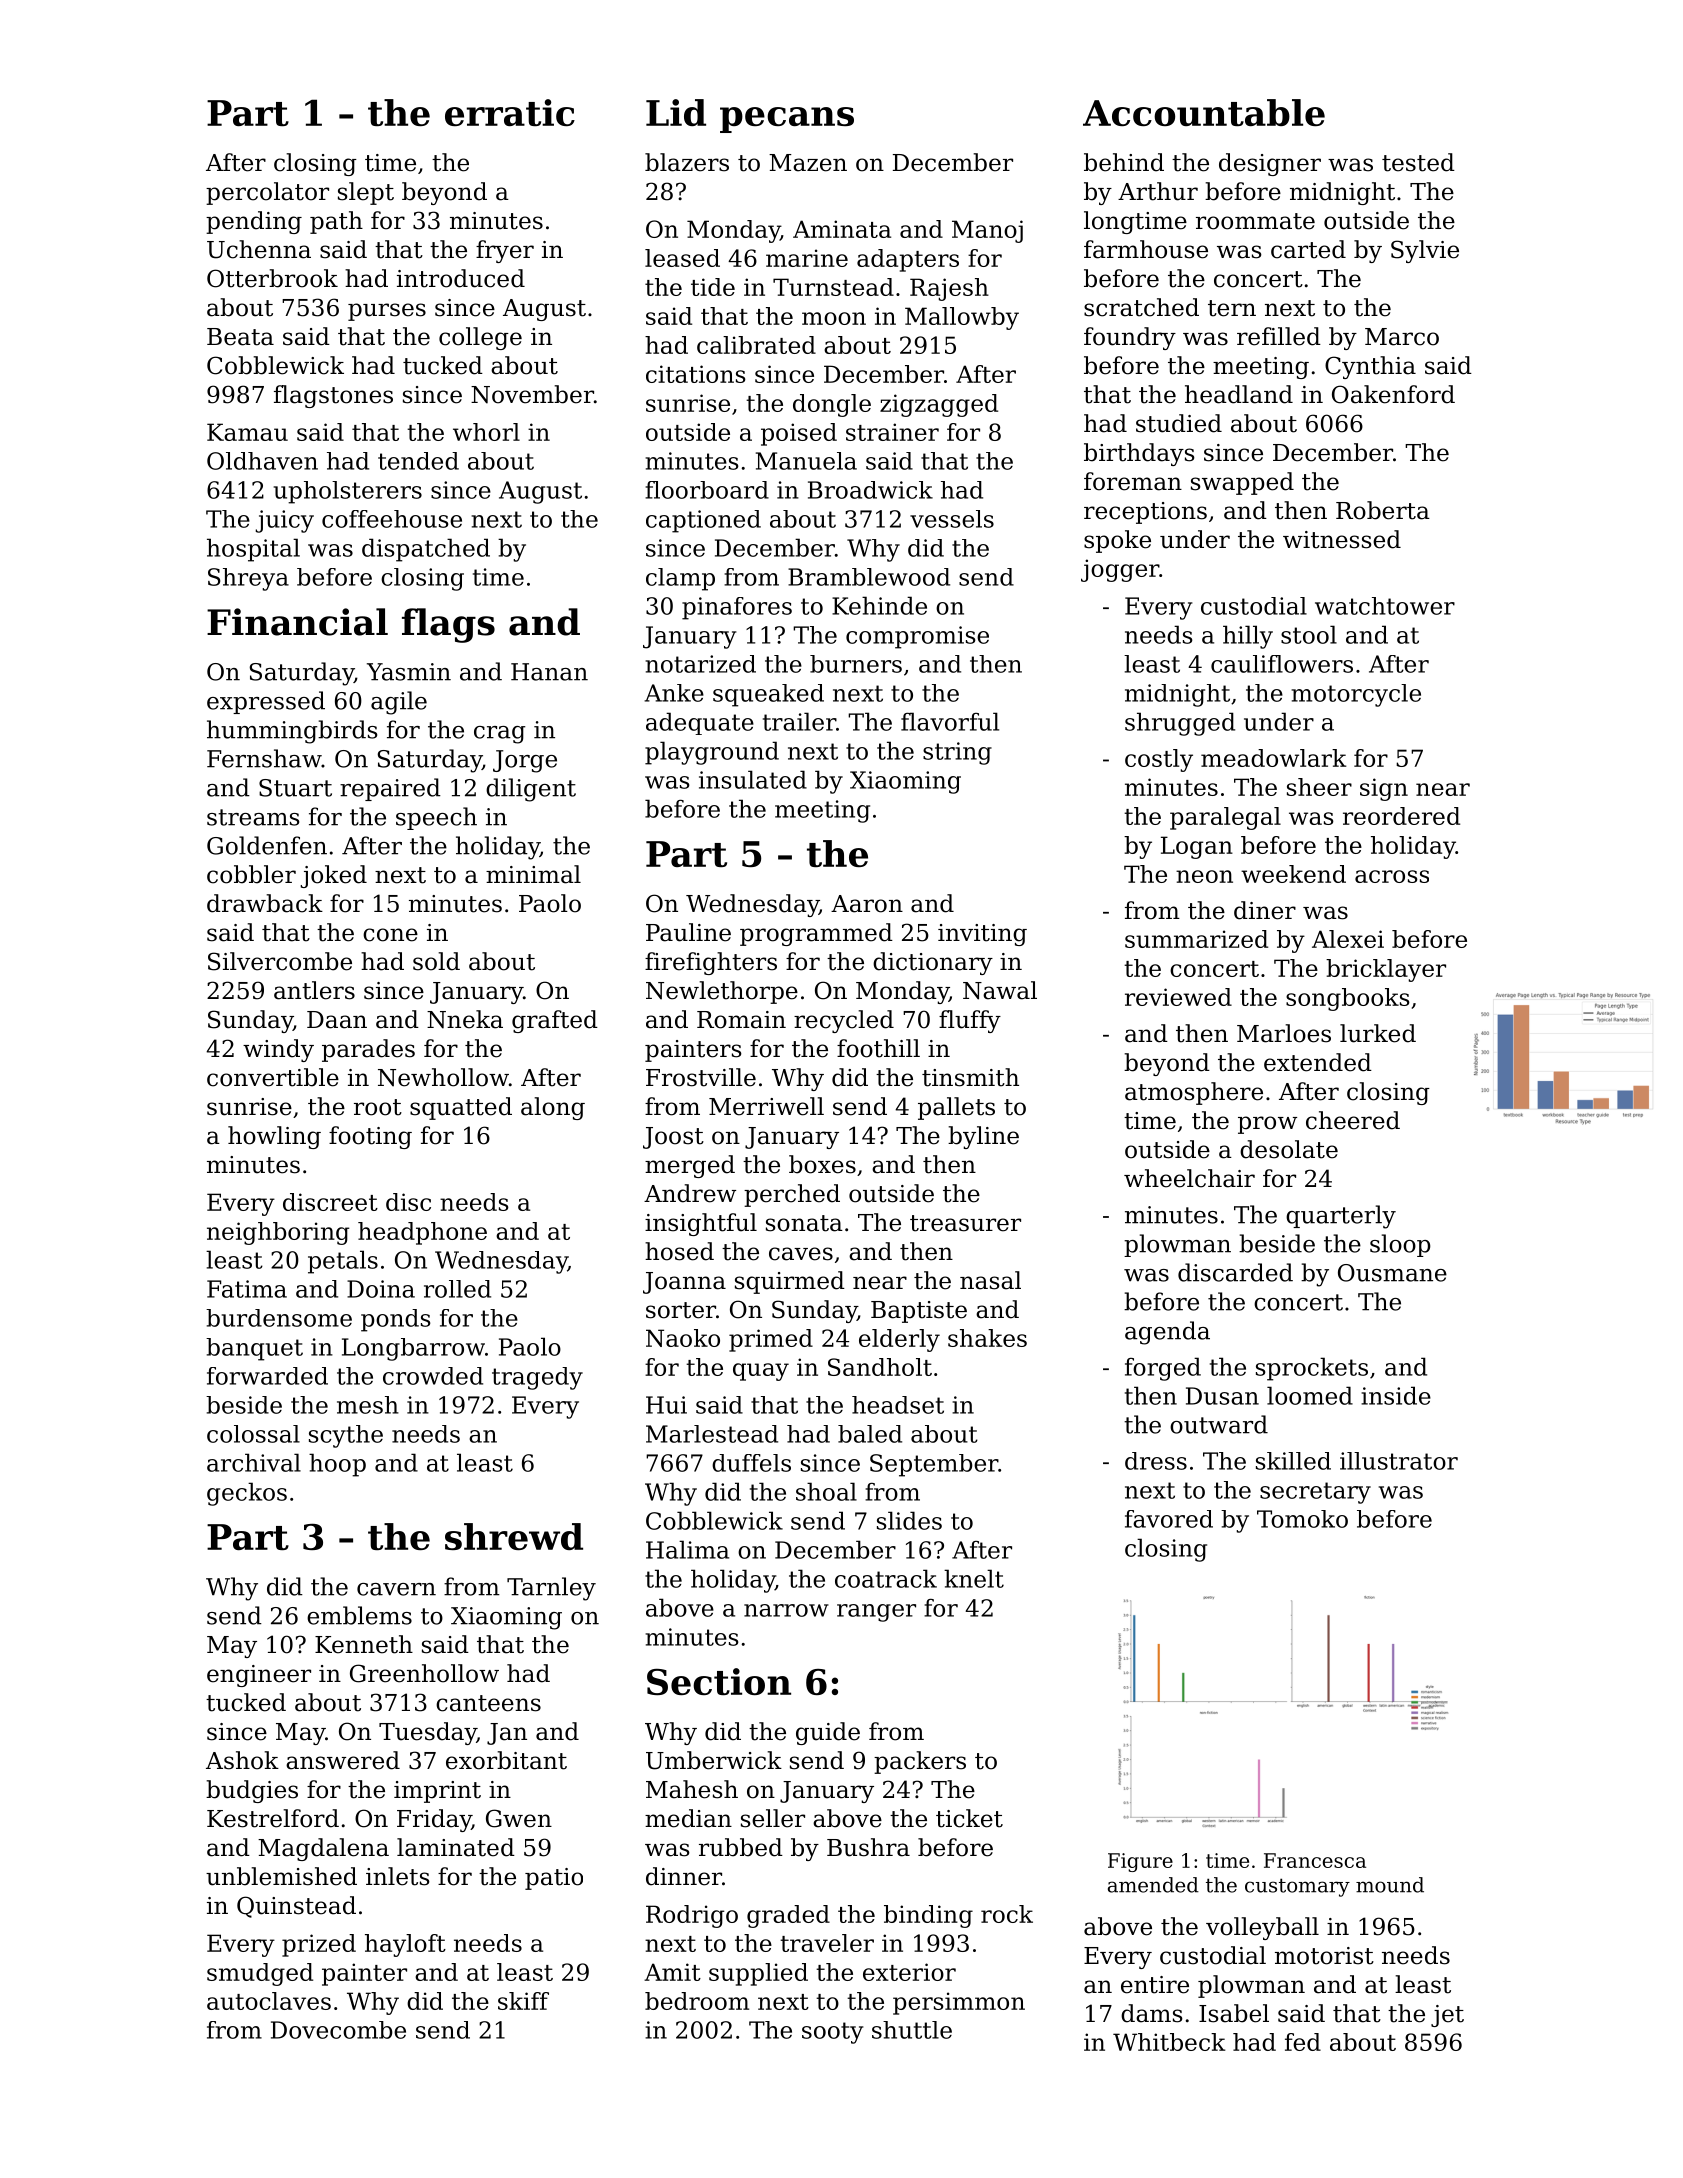 The image size is (1683, 2178). I want to click on shrugged, so click(1180, 724).
